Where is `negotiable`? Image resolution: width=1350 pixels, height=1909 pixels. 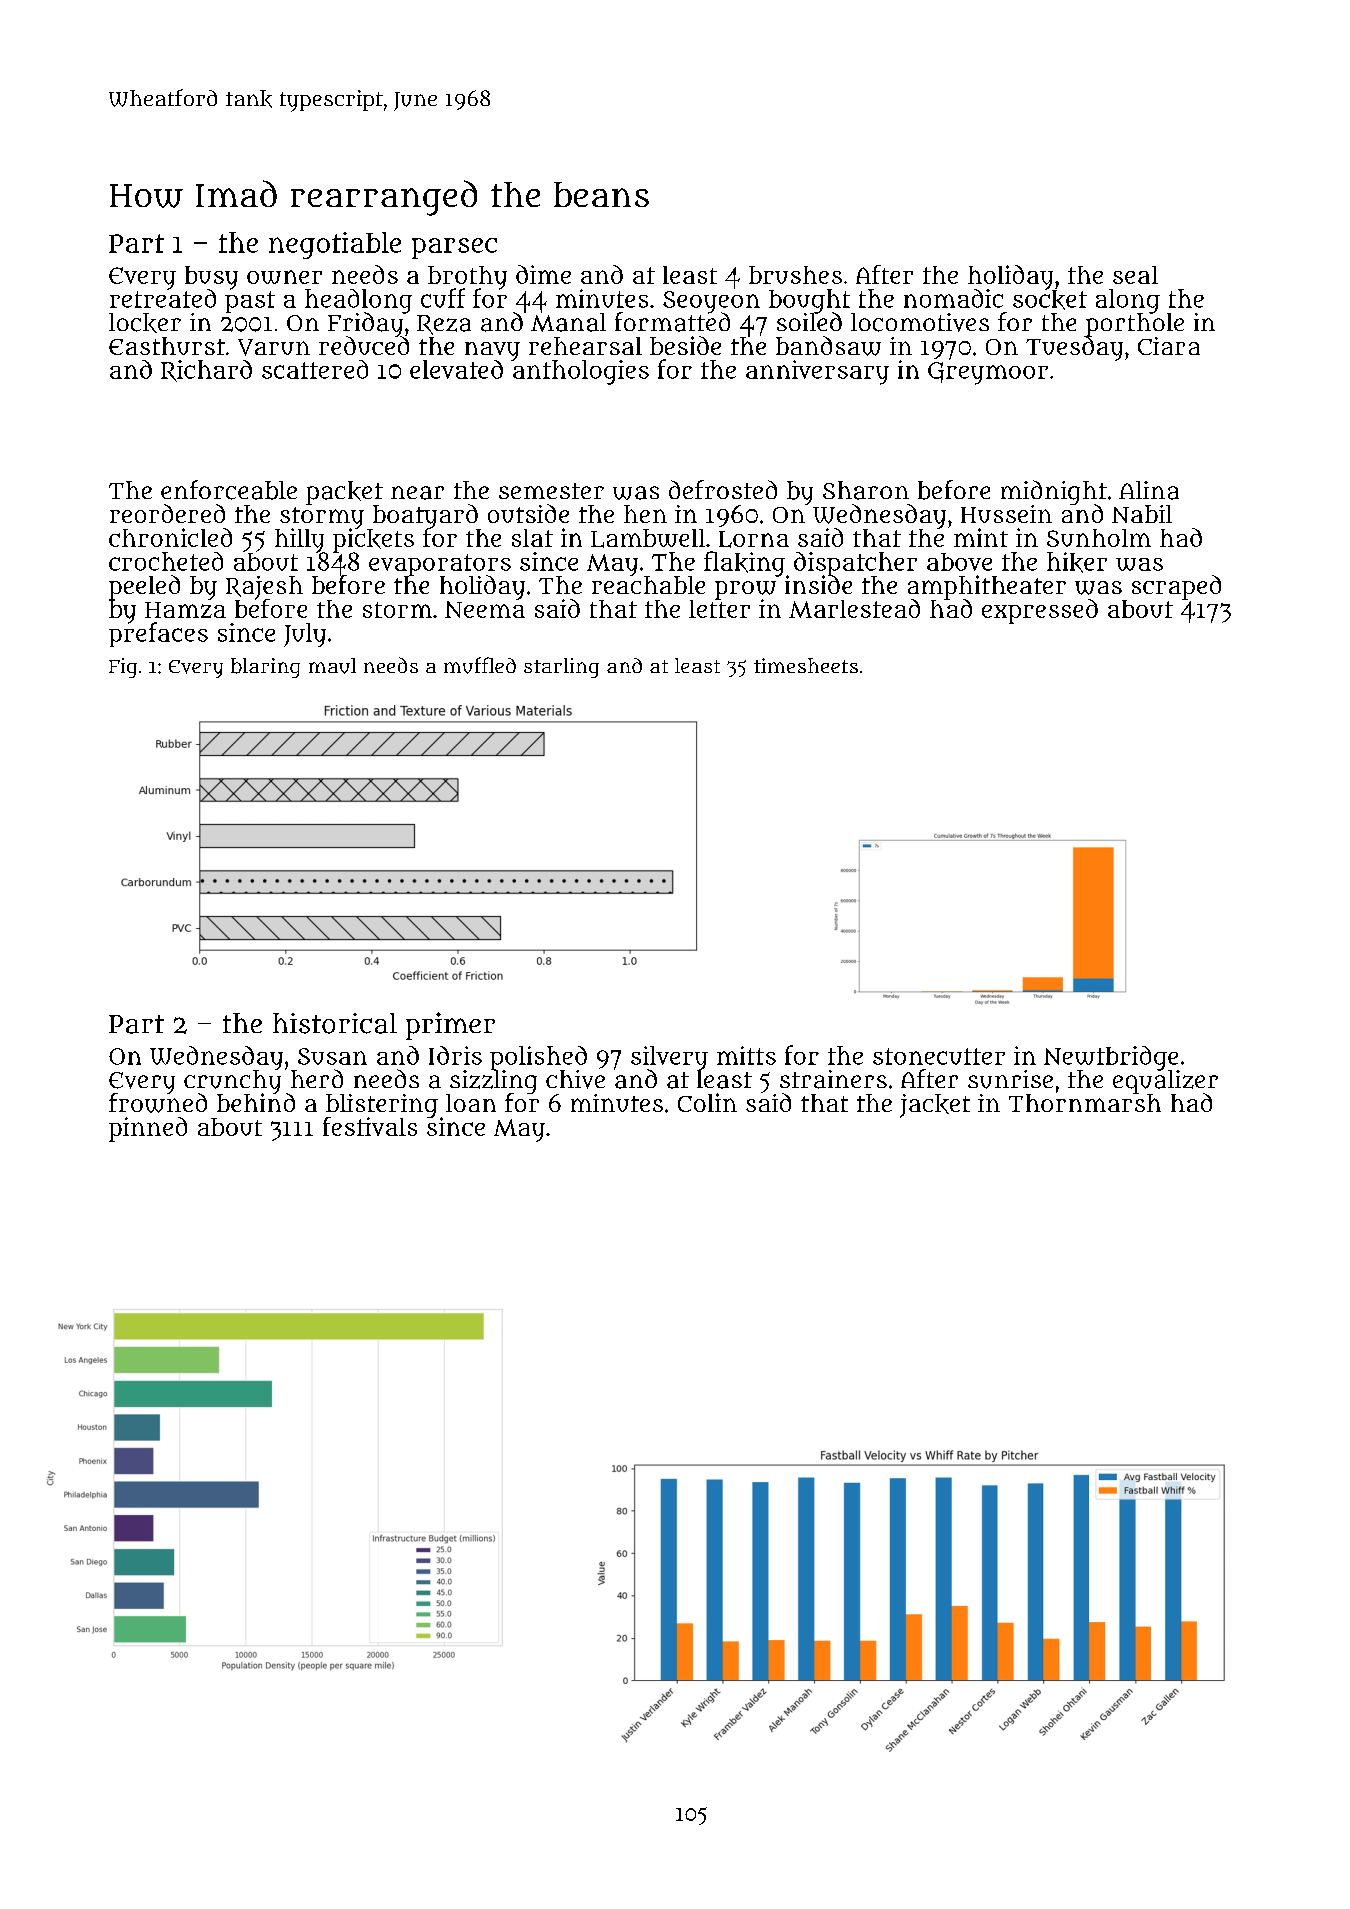
negotiable is located at coordinates (335, 245).
